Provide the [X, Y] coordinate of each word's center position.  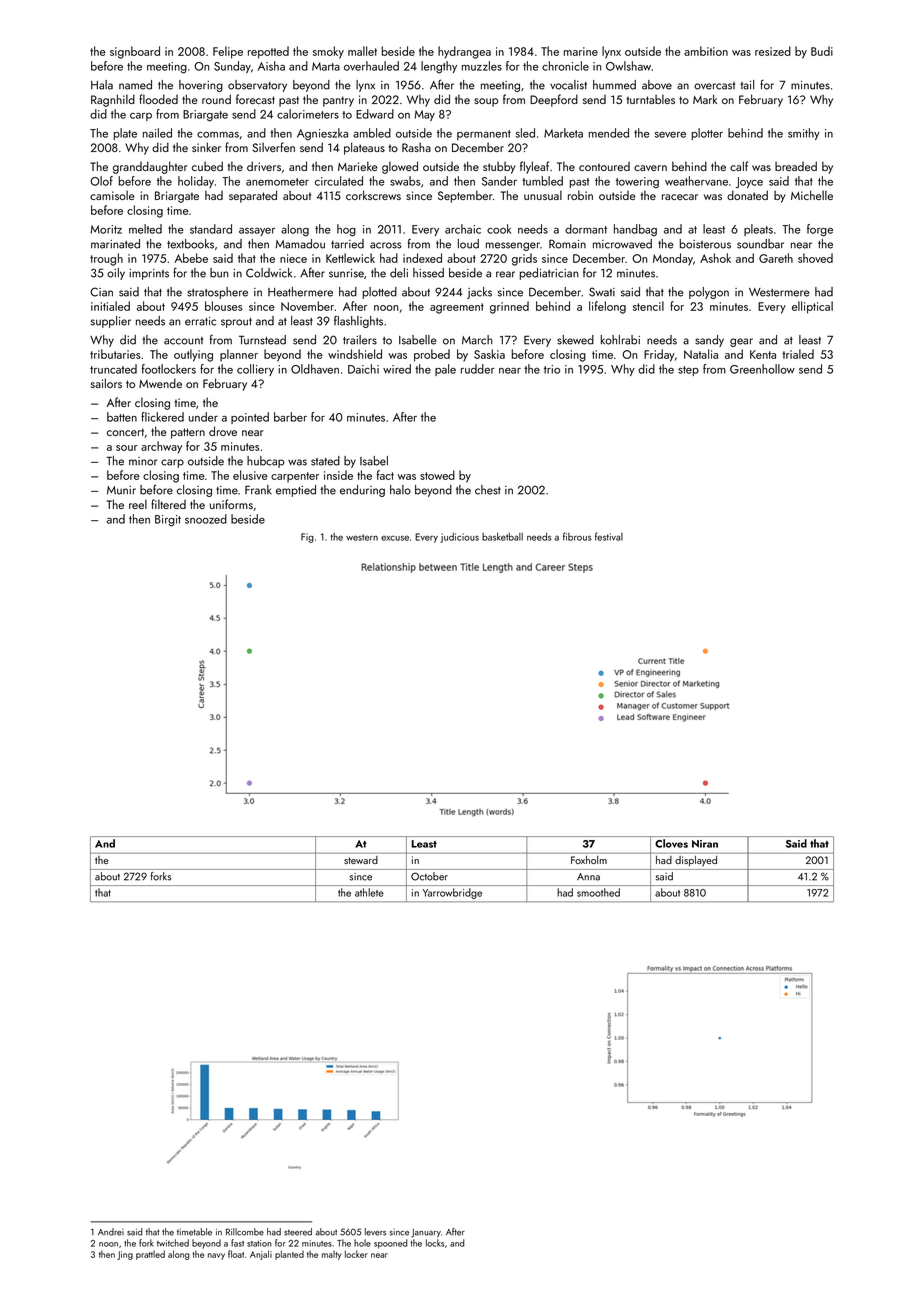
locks [435, 1243]
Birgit [168, 521]
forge [820, 230]
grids [524, 259]
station [259, 1243]
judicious [459, 538]
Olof [101, 181]
